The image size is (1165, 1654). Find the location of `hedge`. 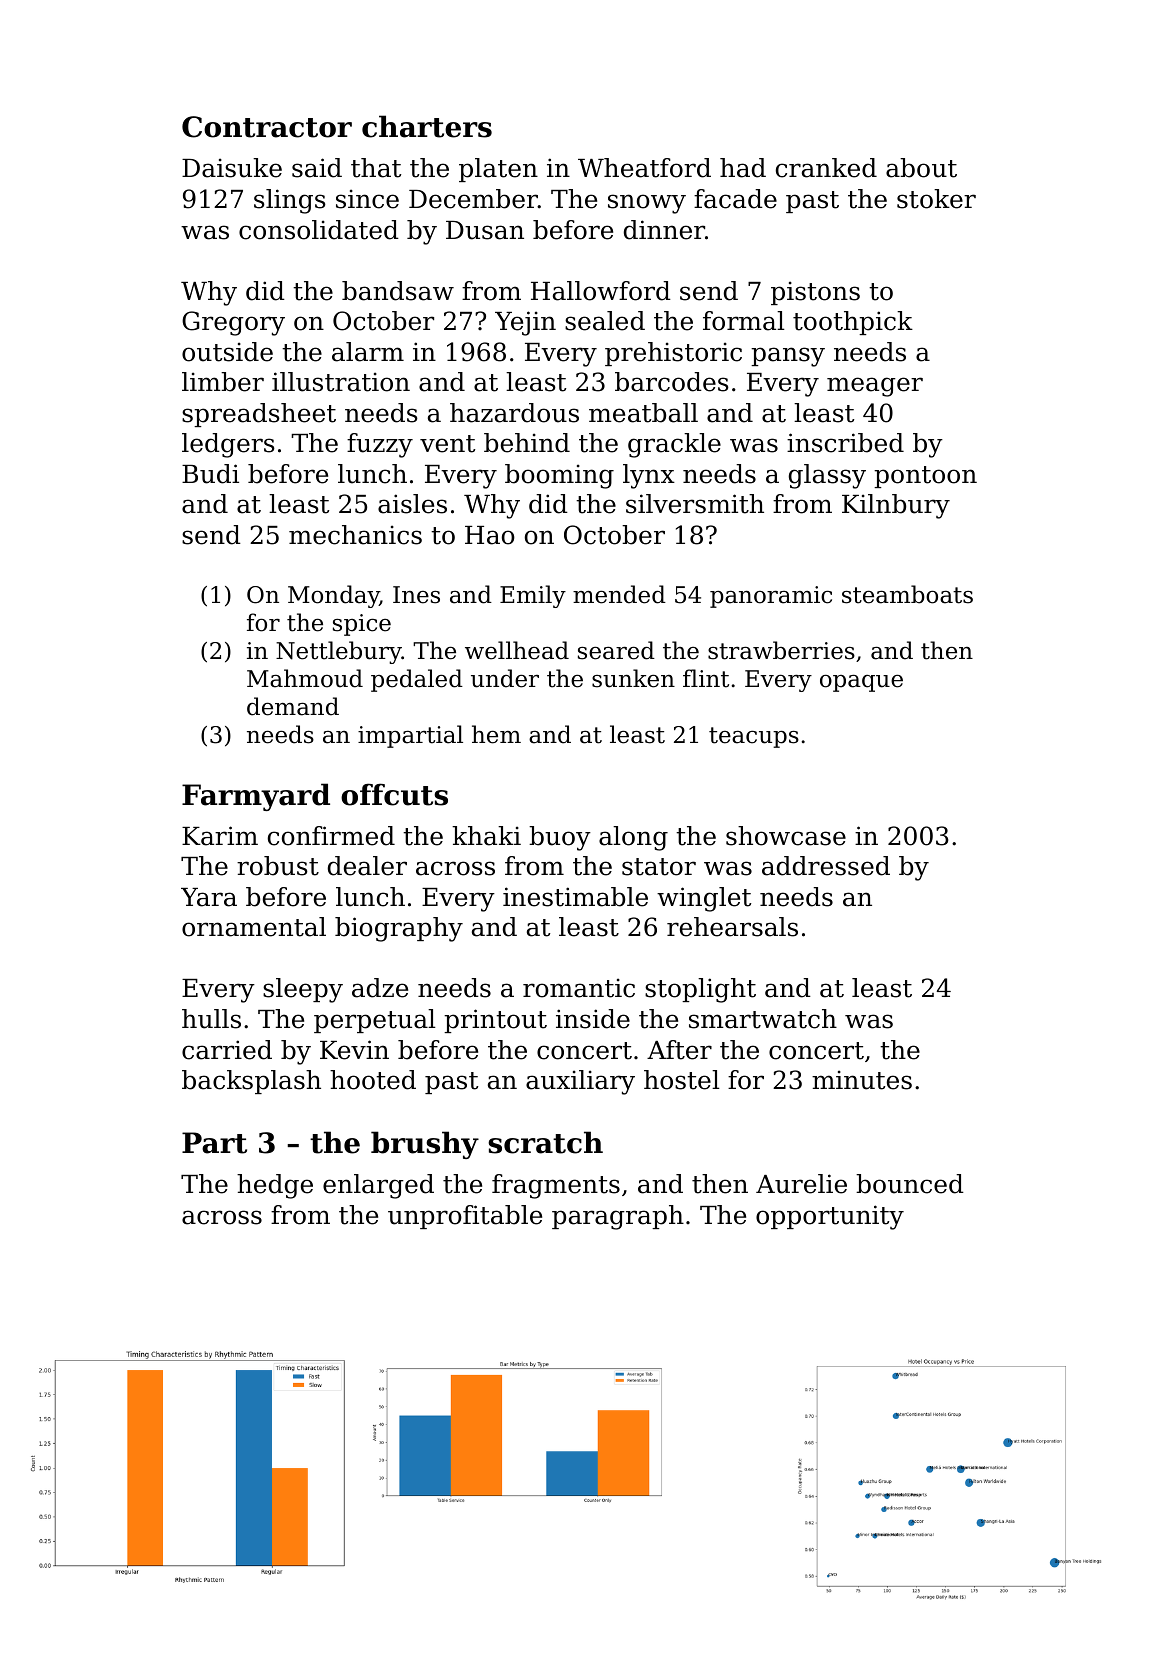

hedge is located at coordinates (275, 1186).
